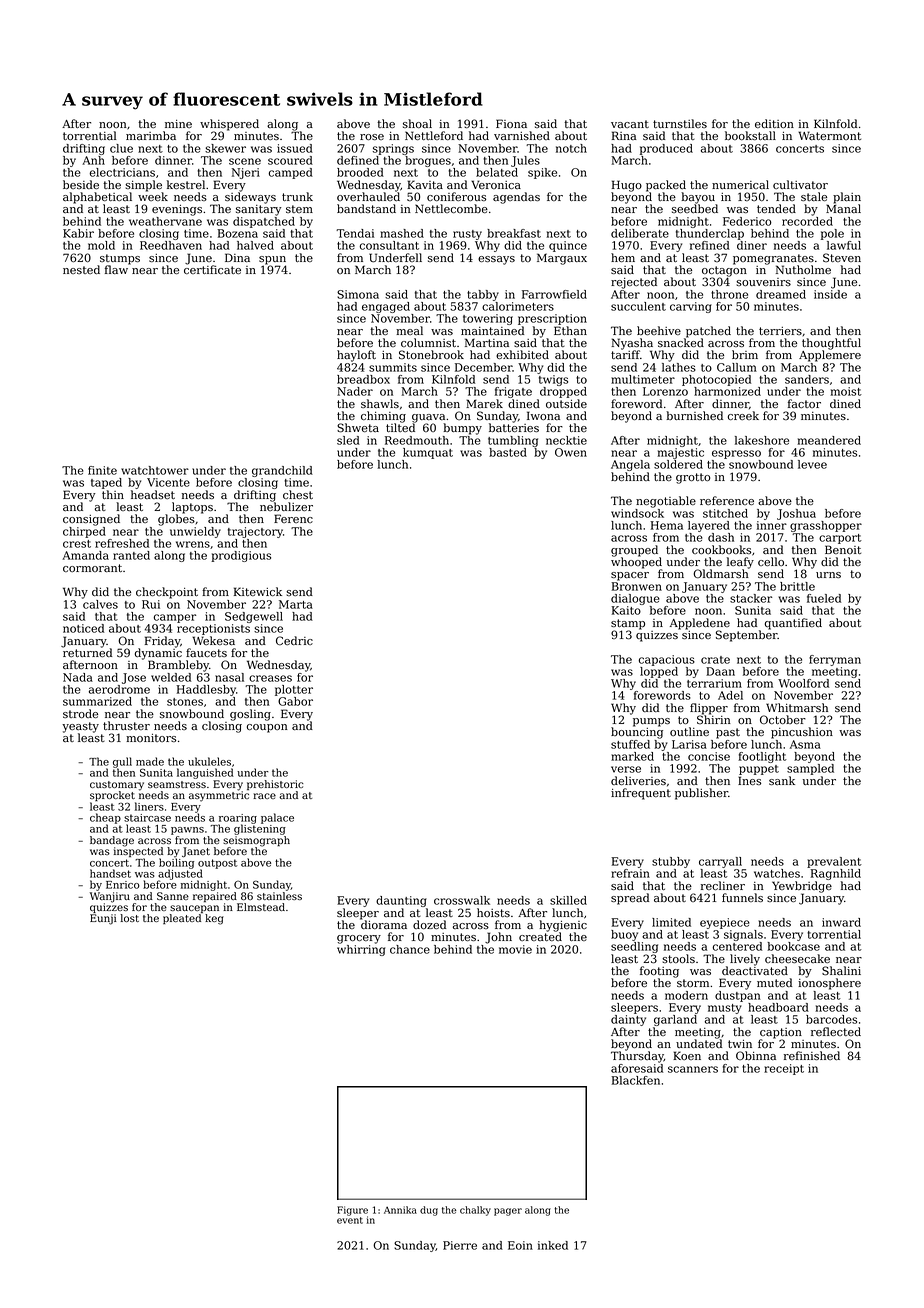  Describe the element at coordinates (774, 123) in the page. I see `edition` at that location.
